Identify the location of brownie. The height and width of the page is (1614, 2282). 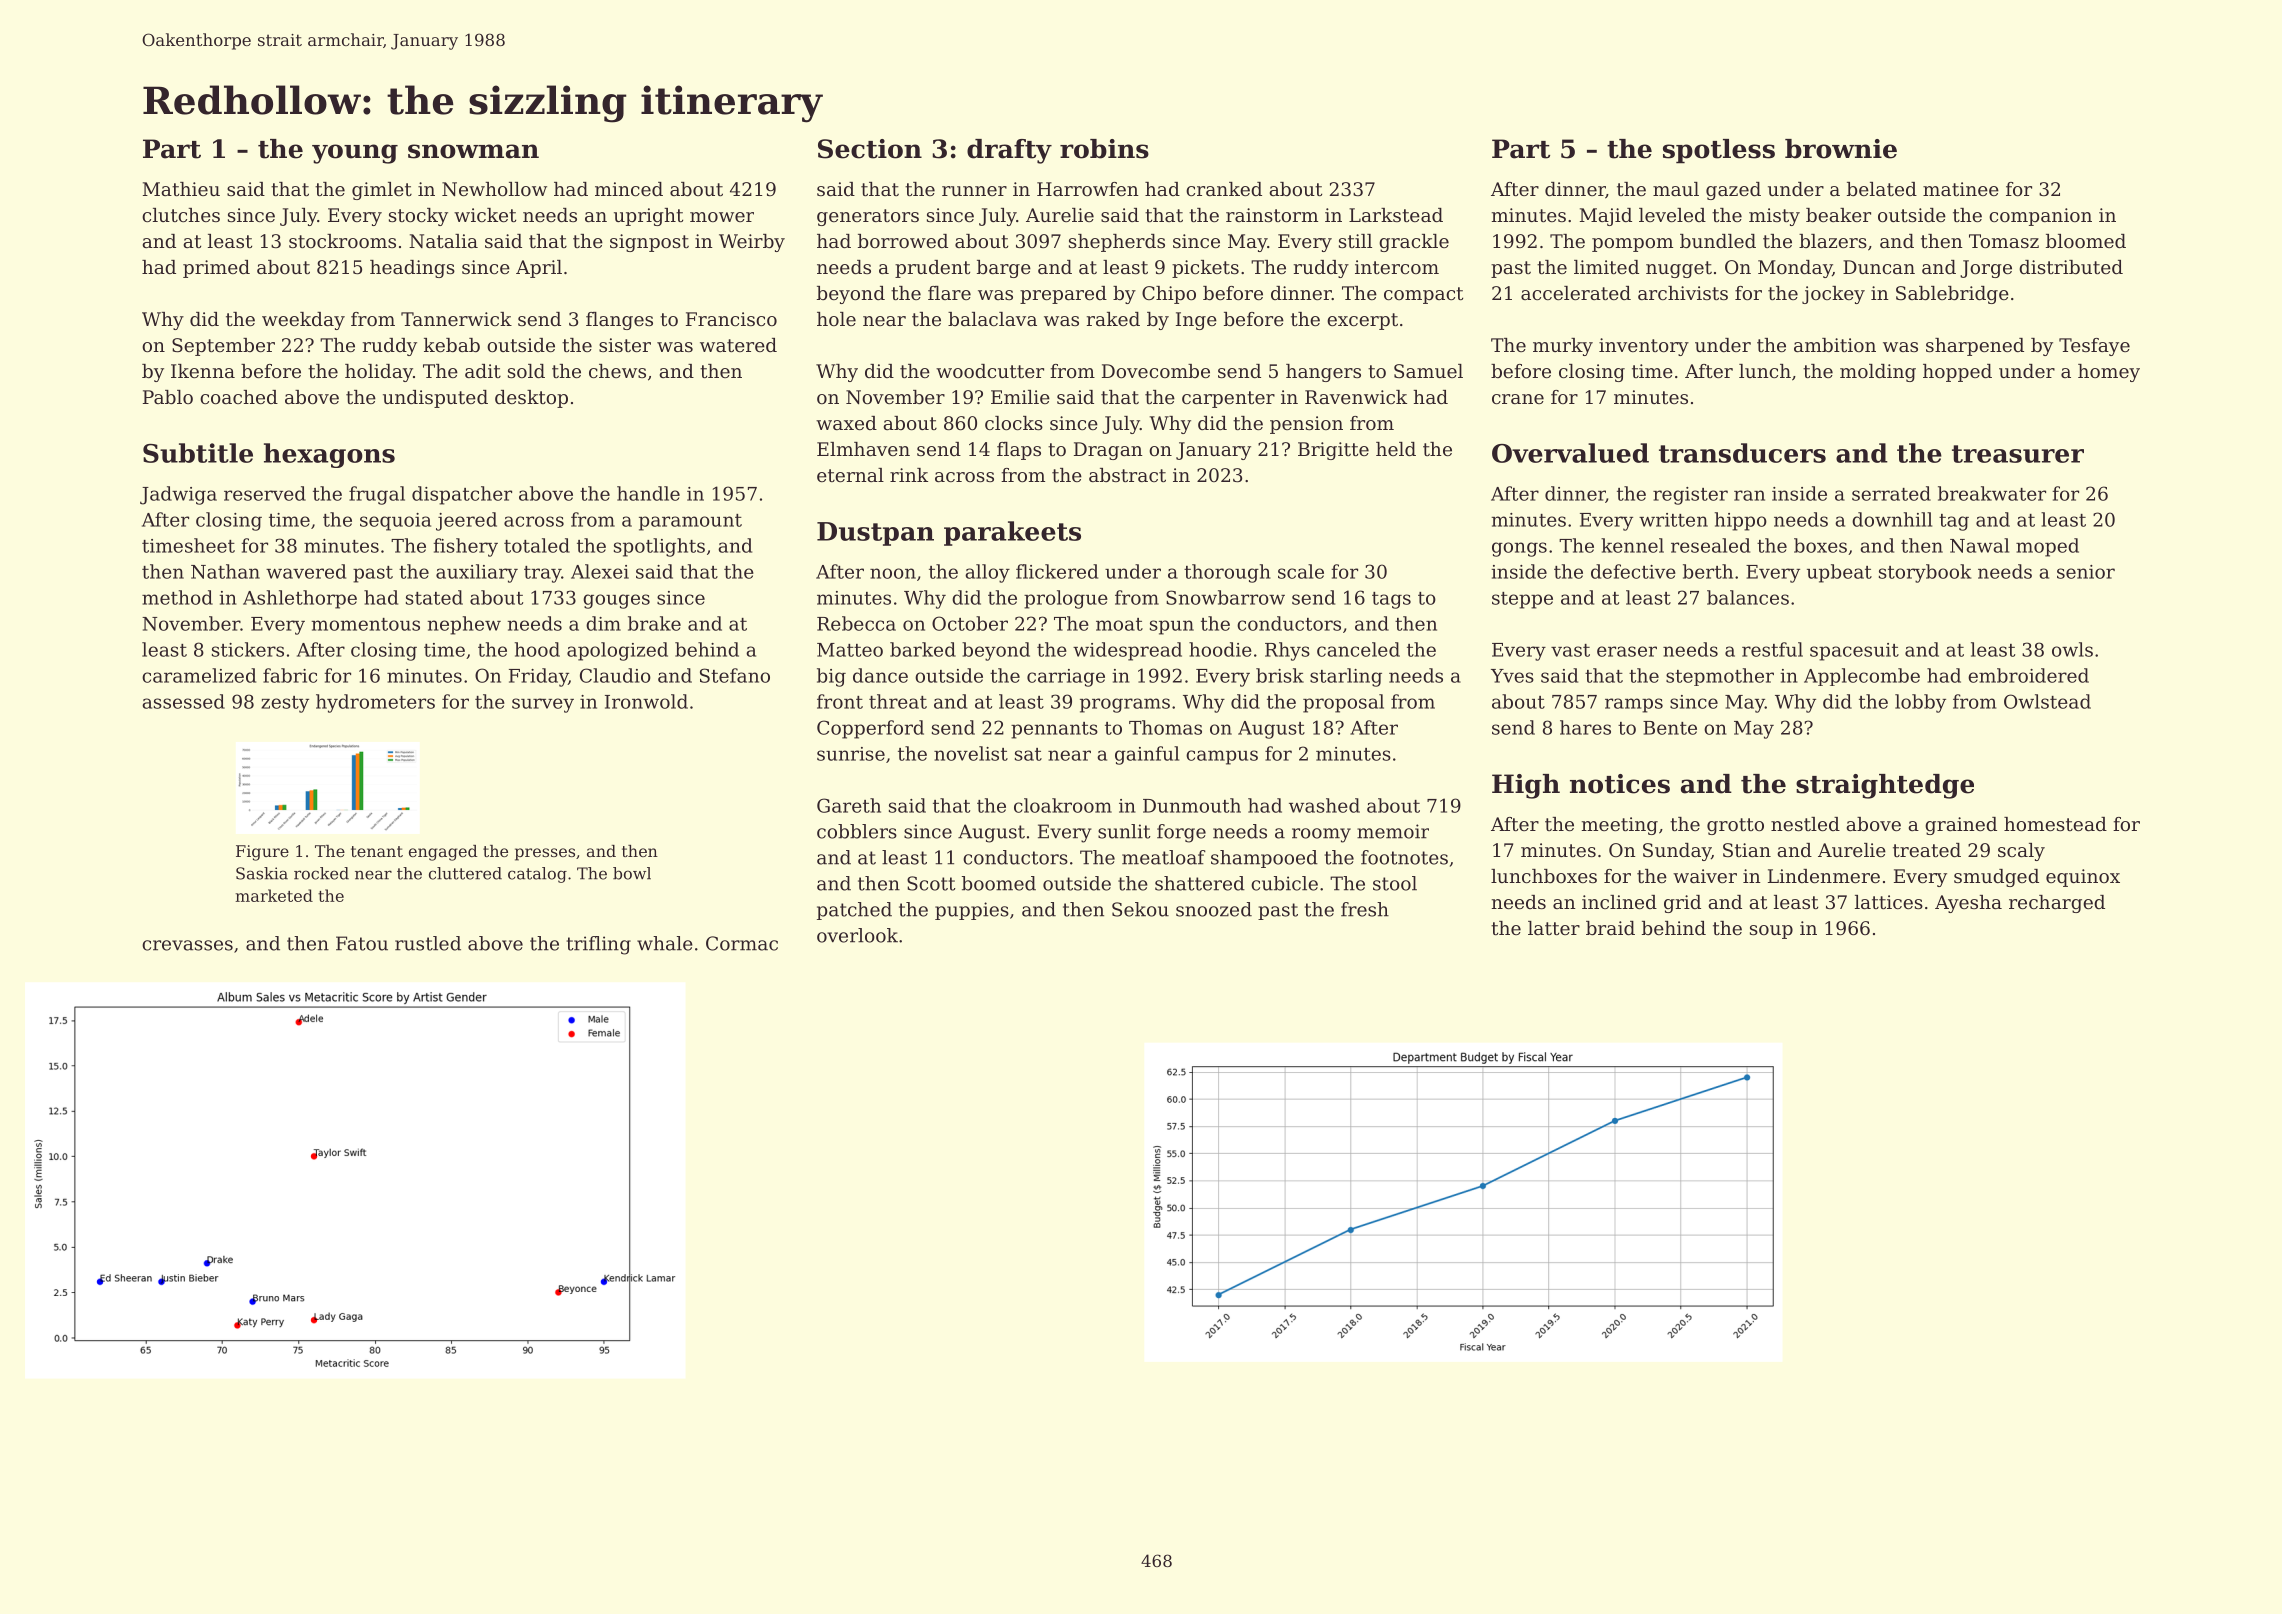
(1841, 149).
